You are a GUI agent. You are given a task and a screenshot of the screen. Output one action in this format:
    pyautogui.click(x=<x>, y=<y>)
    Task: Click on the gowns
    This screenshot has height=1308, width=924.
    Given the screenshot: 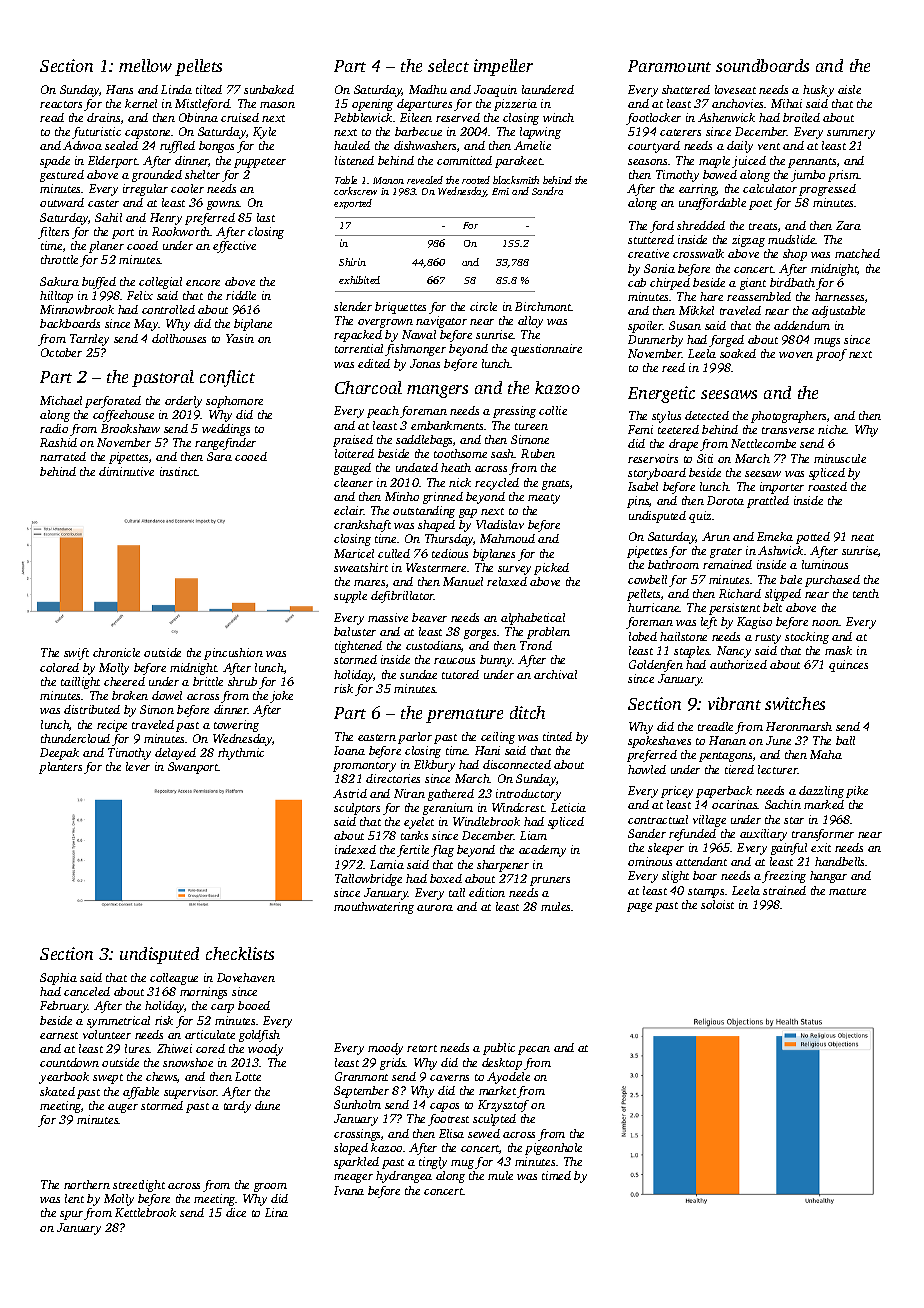 What is the action you would take?
    pyautogui.click(x=223, y=205)
